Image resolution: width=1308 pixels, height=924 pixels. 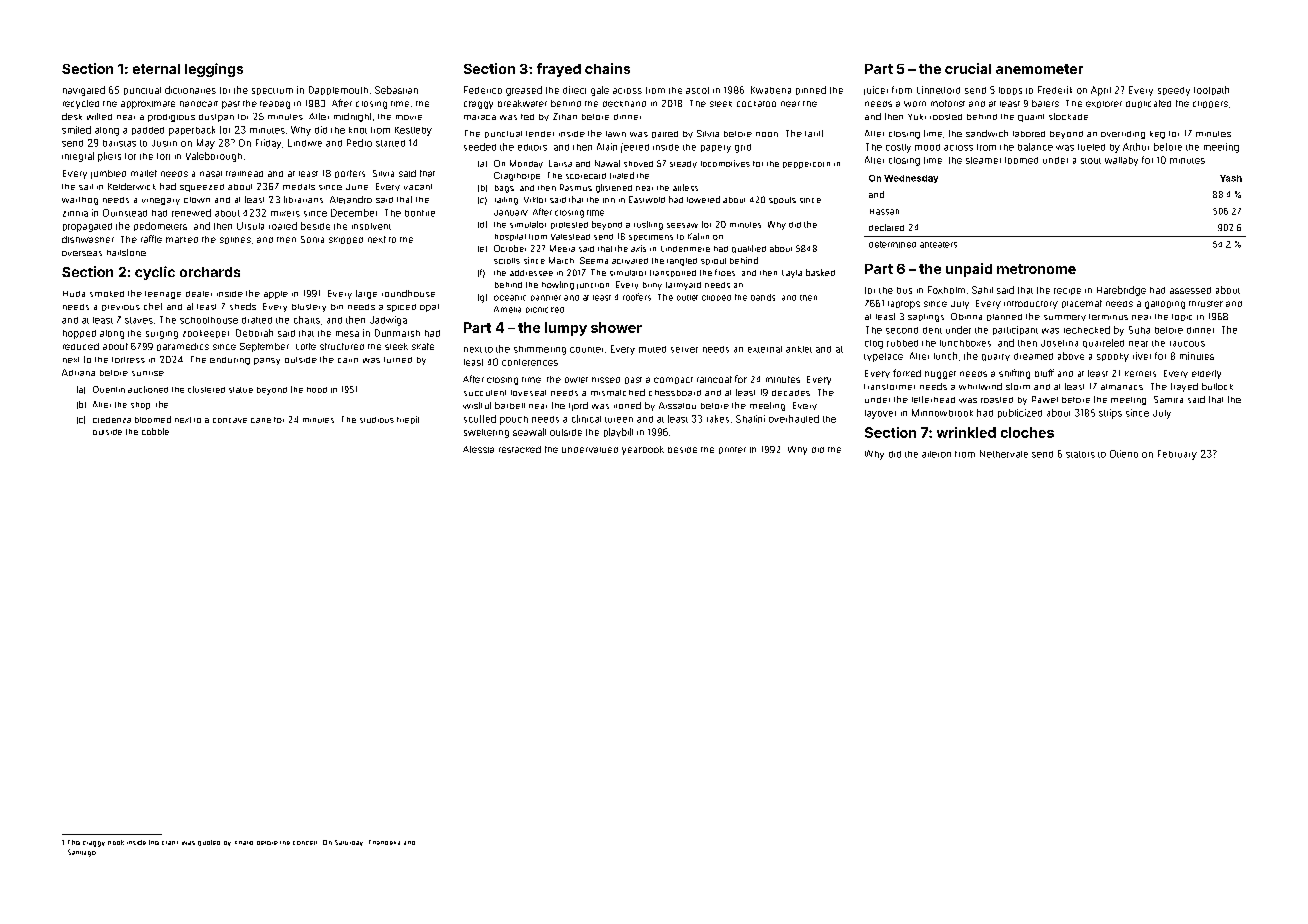 What do you see at coordinates (82, 853) in the page?
I see `Santiago` at bounding box center [82, 853].
